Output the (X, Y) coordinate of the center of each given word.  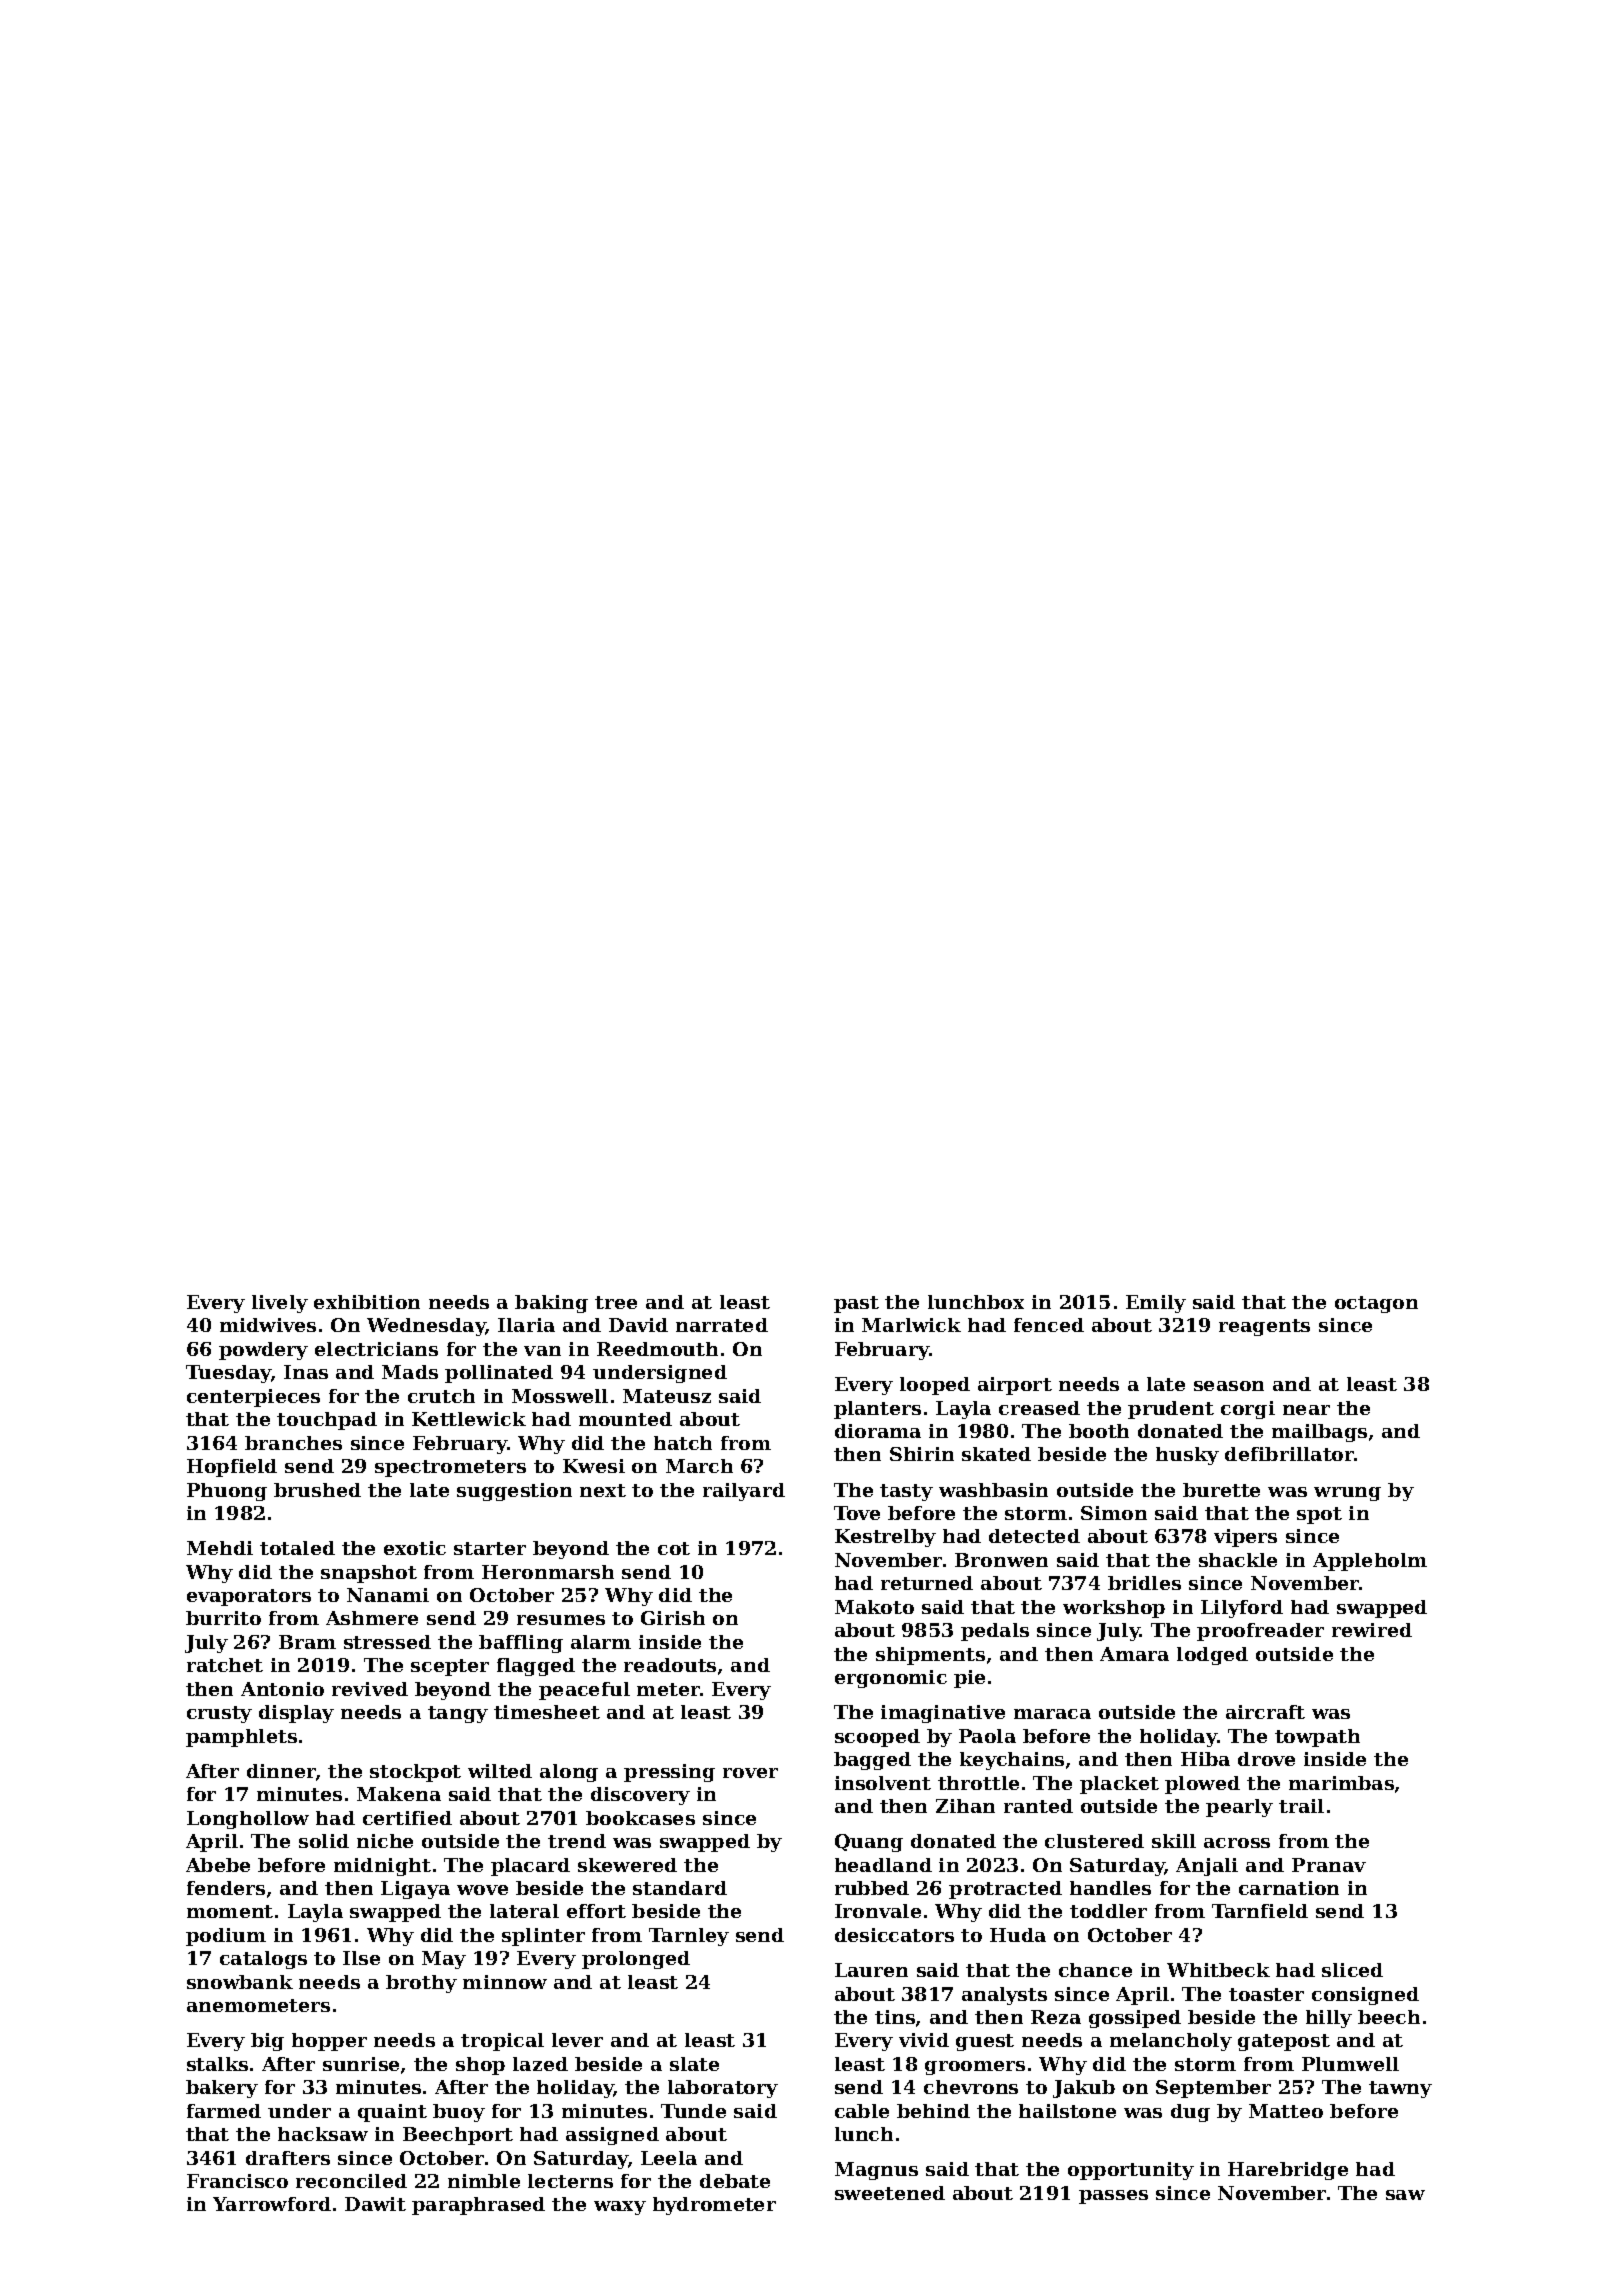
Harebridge (1288, 2171)
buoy (459, 2113)
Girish (673, 1618)
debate (735, 2181)
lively (280, 1304)
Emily (1156, 1304)
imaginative (943, 1714)
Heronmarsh (548, 1572)
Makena (399, 1794)
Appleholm (1370, 1562)
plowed (1202, 1785)
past (856, 1304)
